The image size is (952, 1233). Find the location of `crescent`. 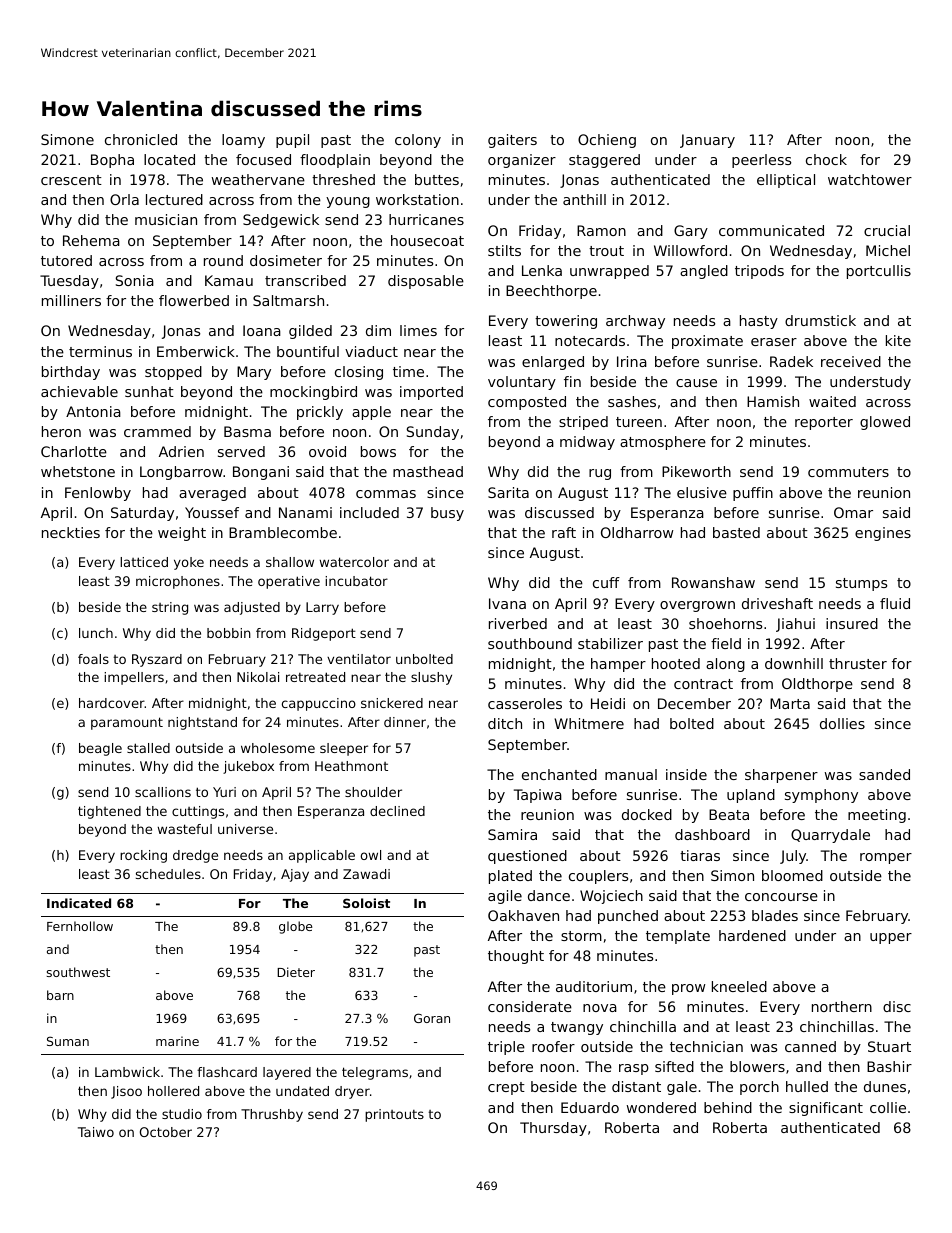

crescent is located at coordinates (71, 180).
